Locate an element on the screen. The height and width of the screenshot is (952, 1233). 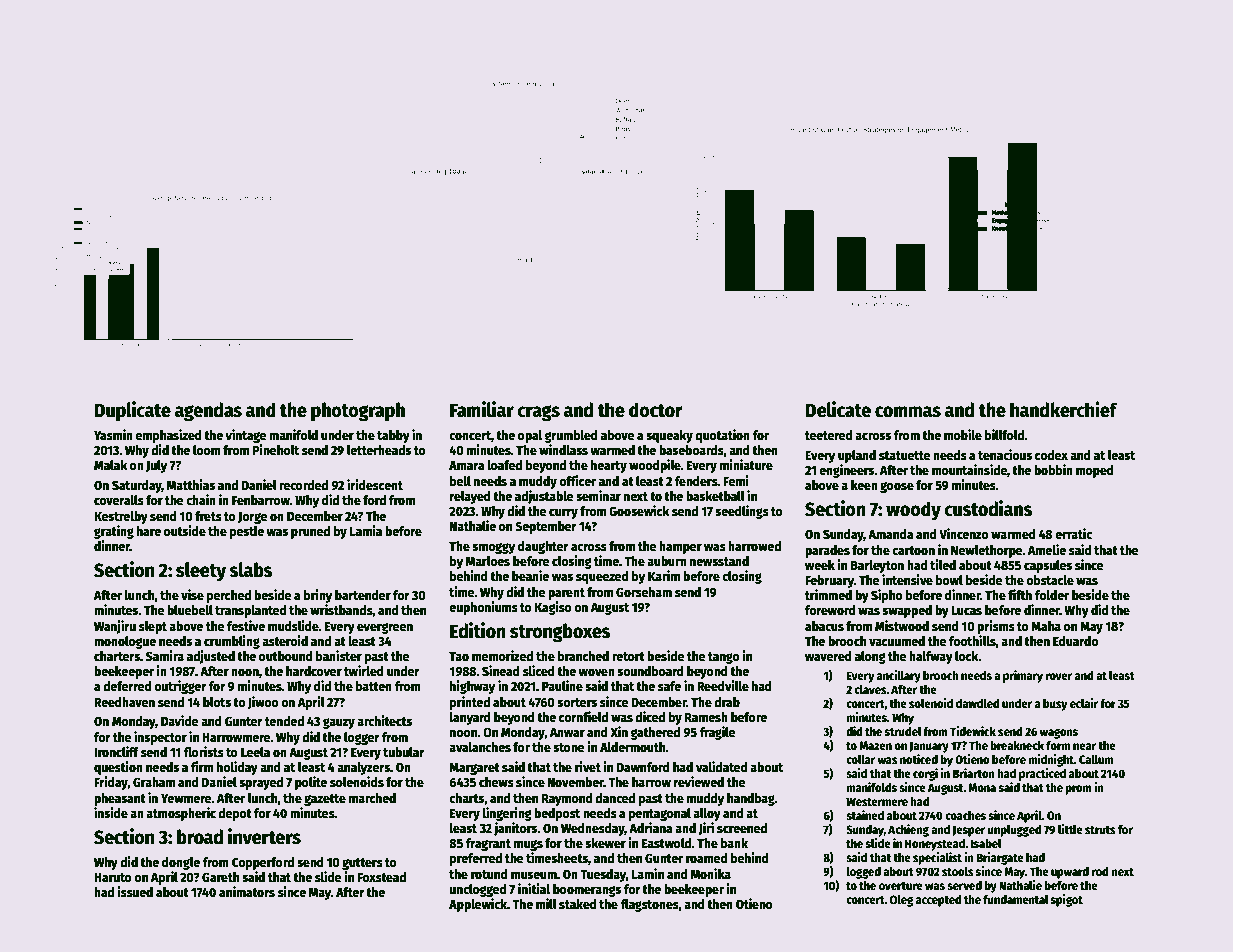
vintage is located at coordinates (246, 436).
